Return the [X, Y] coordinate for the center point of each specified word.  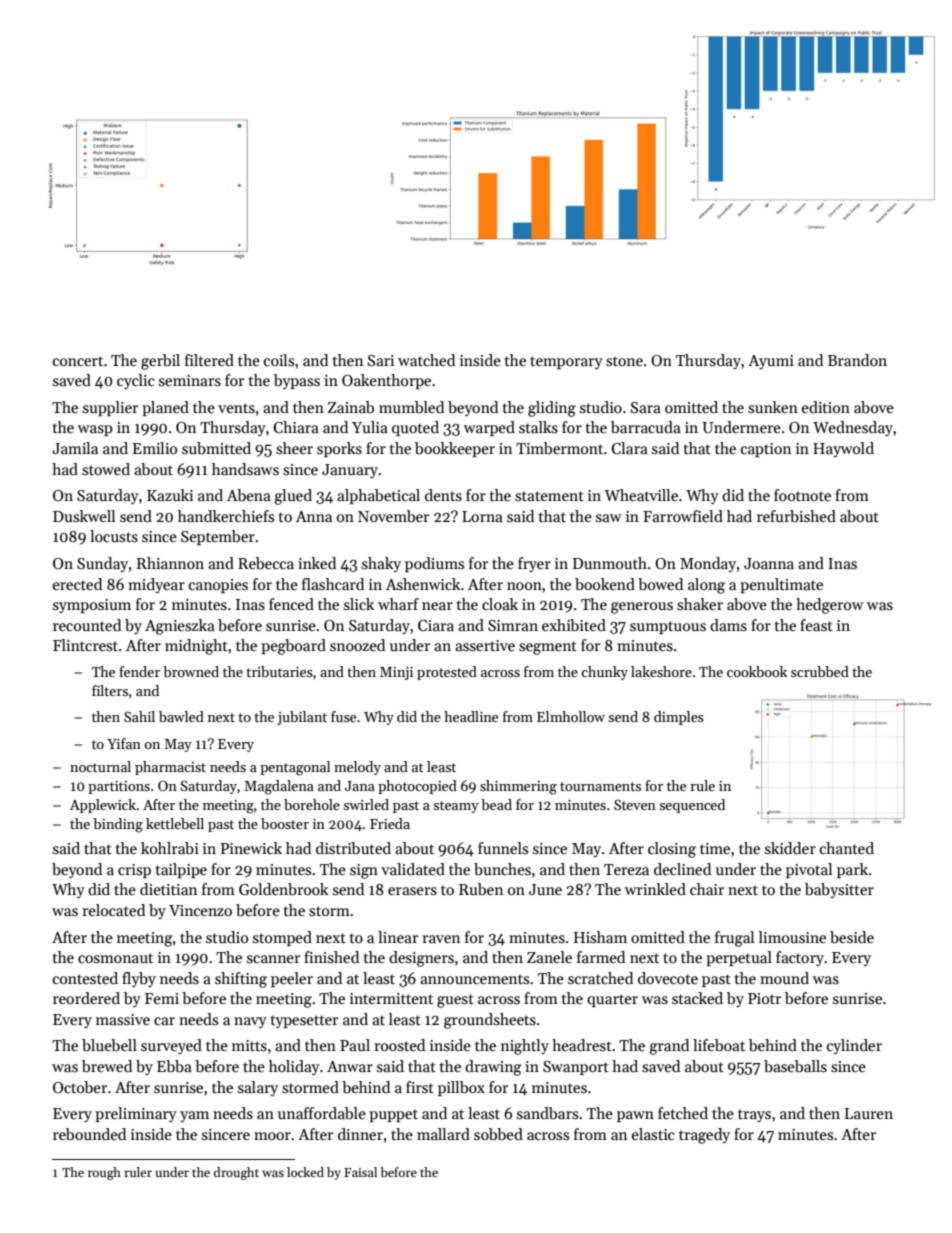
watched [426, 360]
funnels [503, 848]
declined [682, 869]
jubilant [302, 718]
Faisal [360, 1172]
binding [118, 825]
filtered [209, 360]
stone [624, 361]
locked [305, 1172]
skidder [790, 848]
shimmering [518, 787]
